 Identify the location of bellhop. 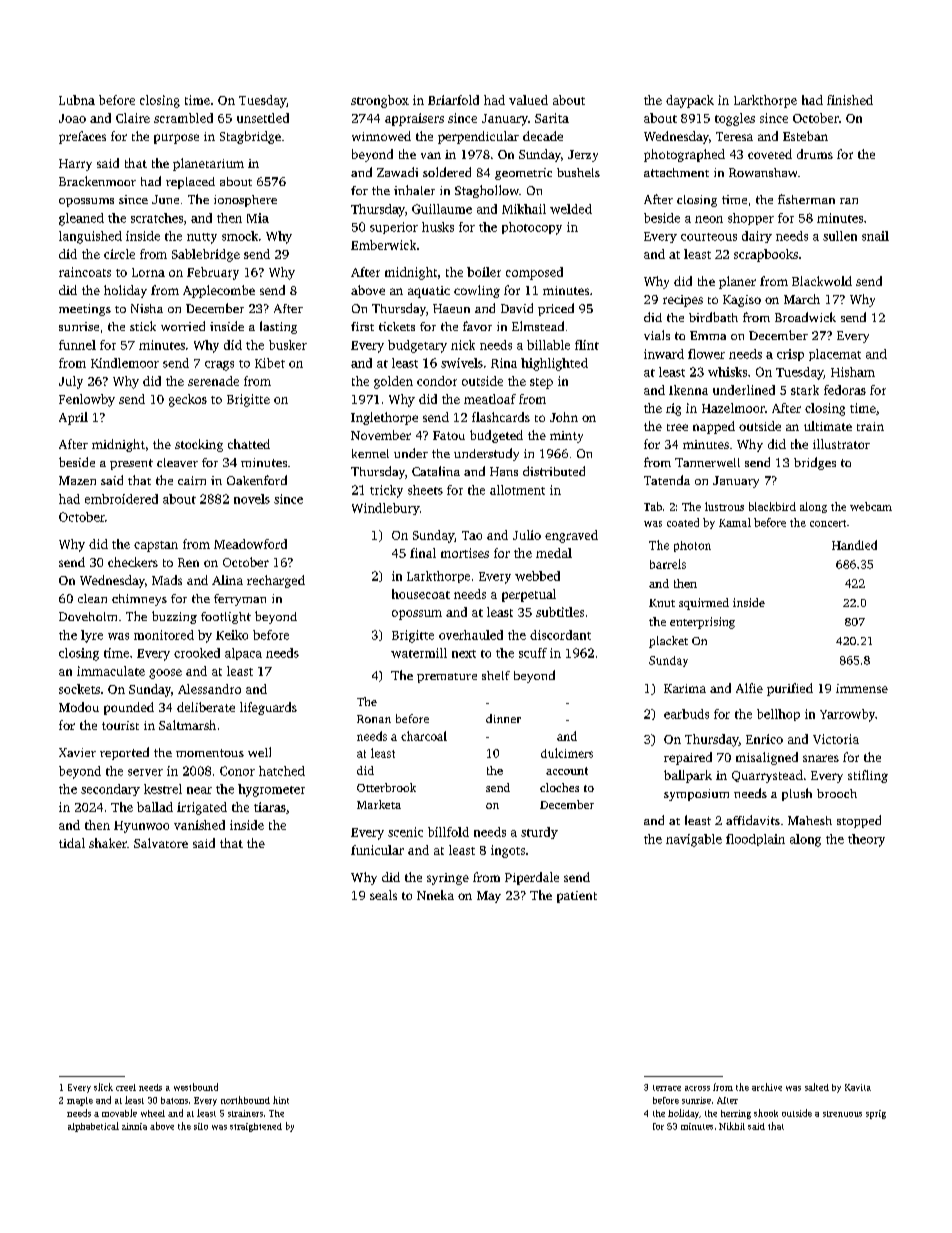
(778, 715).
